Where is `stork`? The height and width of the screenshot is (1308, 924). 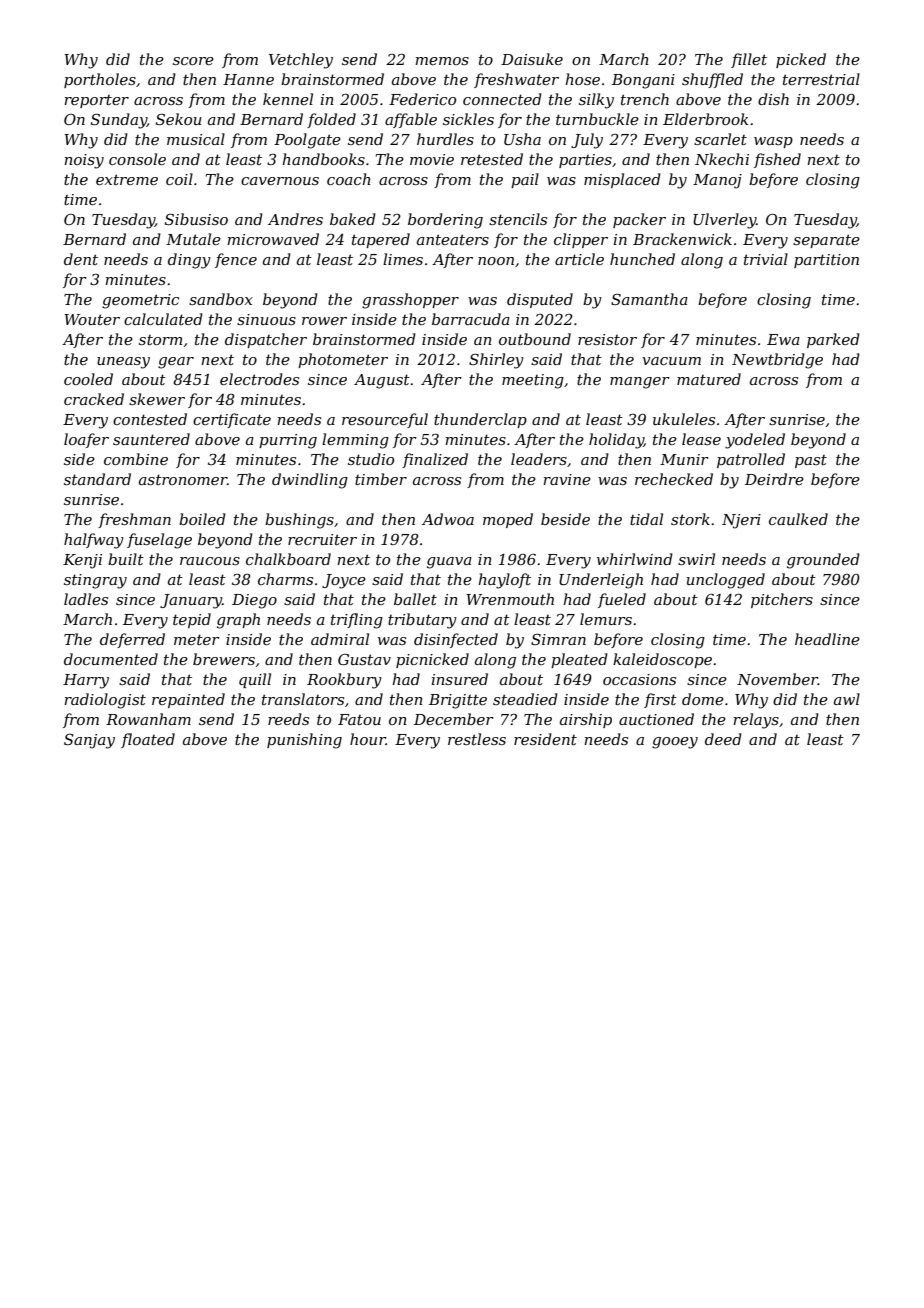
stork is located at coordinates (690, 519).
